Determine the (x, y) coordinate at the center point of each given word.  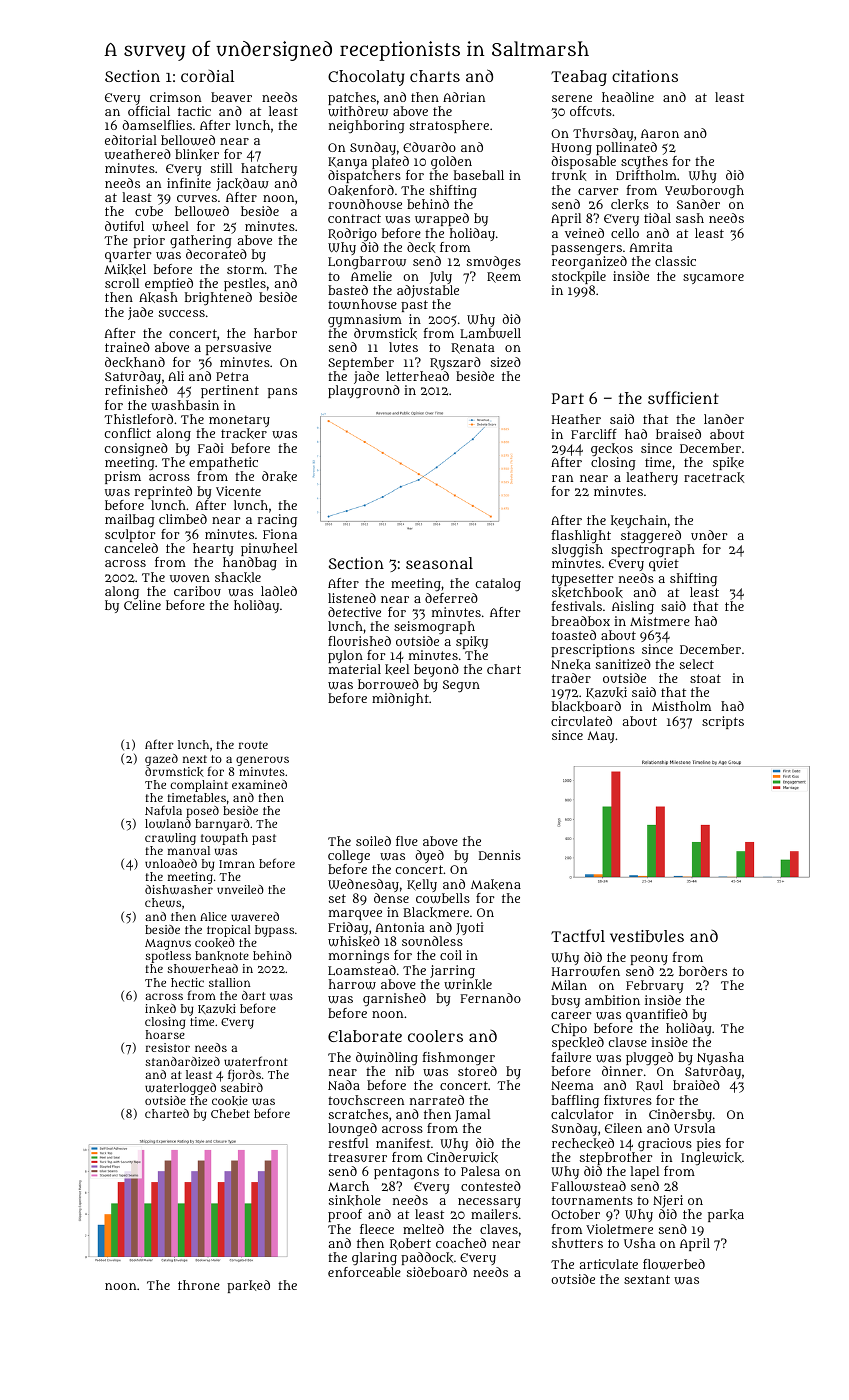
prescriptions (593, 650)
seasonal (439, 563)
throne (199, 1285)
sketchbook (587, 592)
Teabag (579, 78)
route (253, 745)
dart (254, 995)
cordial (207, 76)
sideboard (437, 1272)
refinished (136, 390)
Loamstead (362, 970)
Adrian (464, 97)
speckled (578, 1043)
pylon (345, 656)
